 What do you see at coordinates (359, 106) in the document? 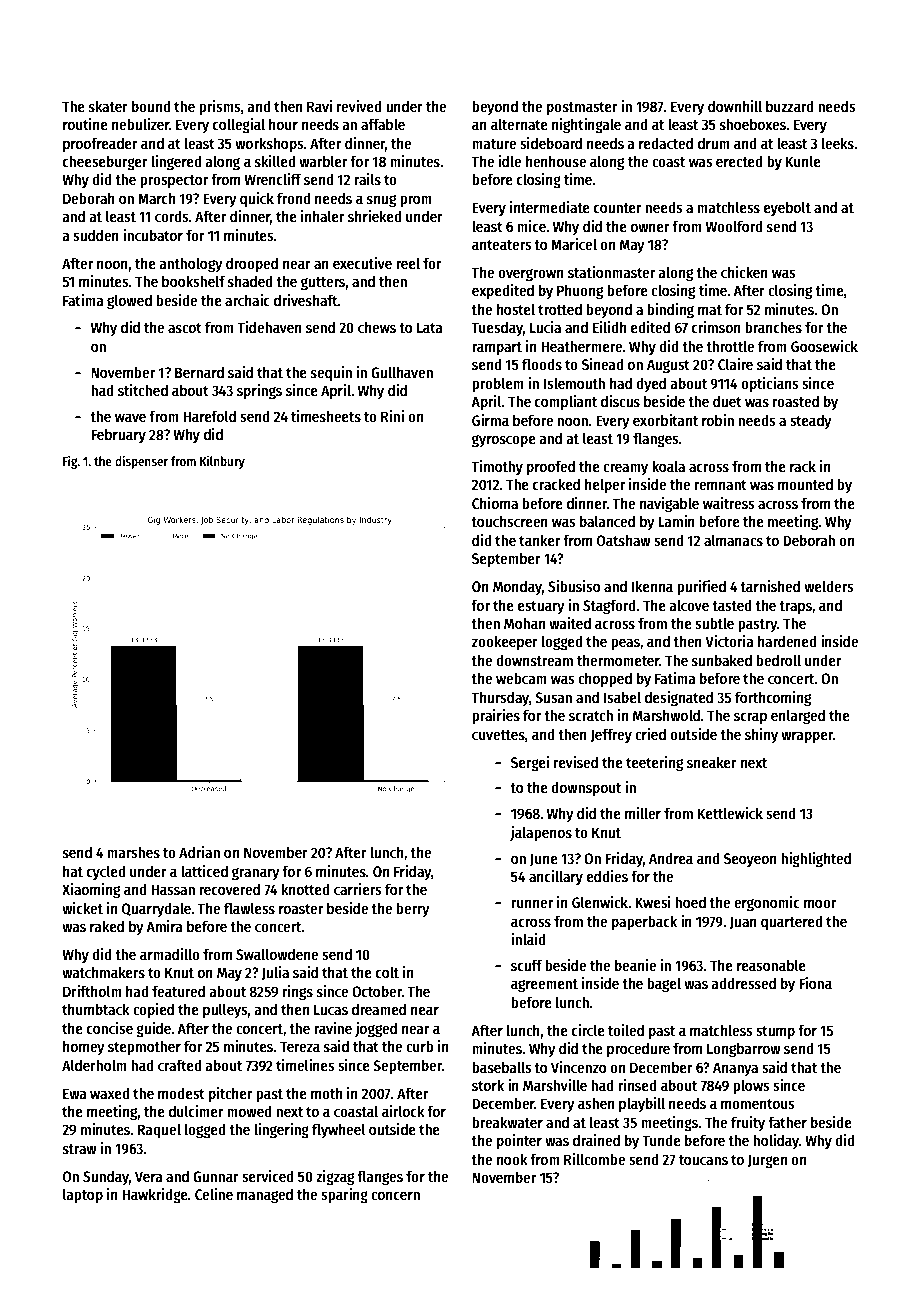
I see `revived` at bounding box center [359, 106].
